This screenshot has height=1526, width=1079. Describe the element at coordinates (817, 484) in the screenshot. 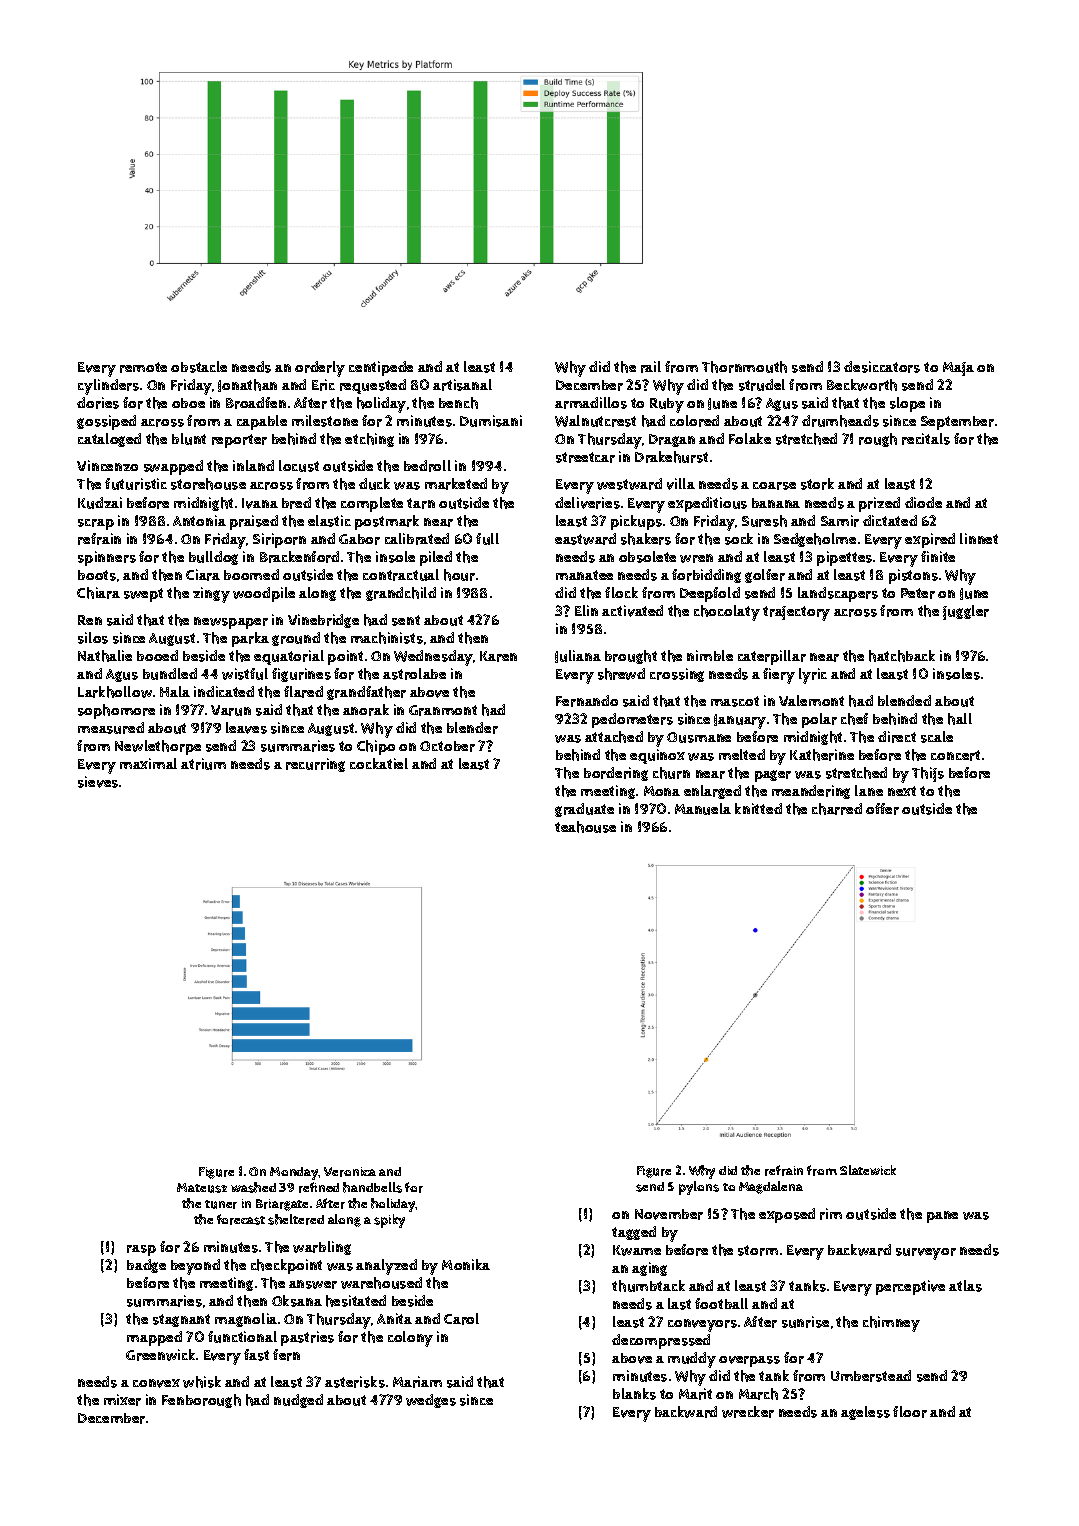

I see `stork` at that location.
